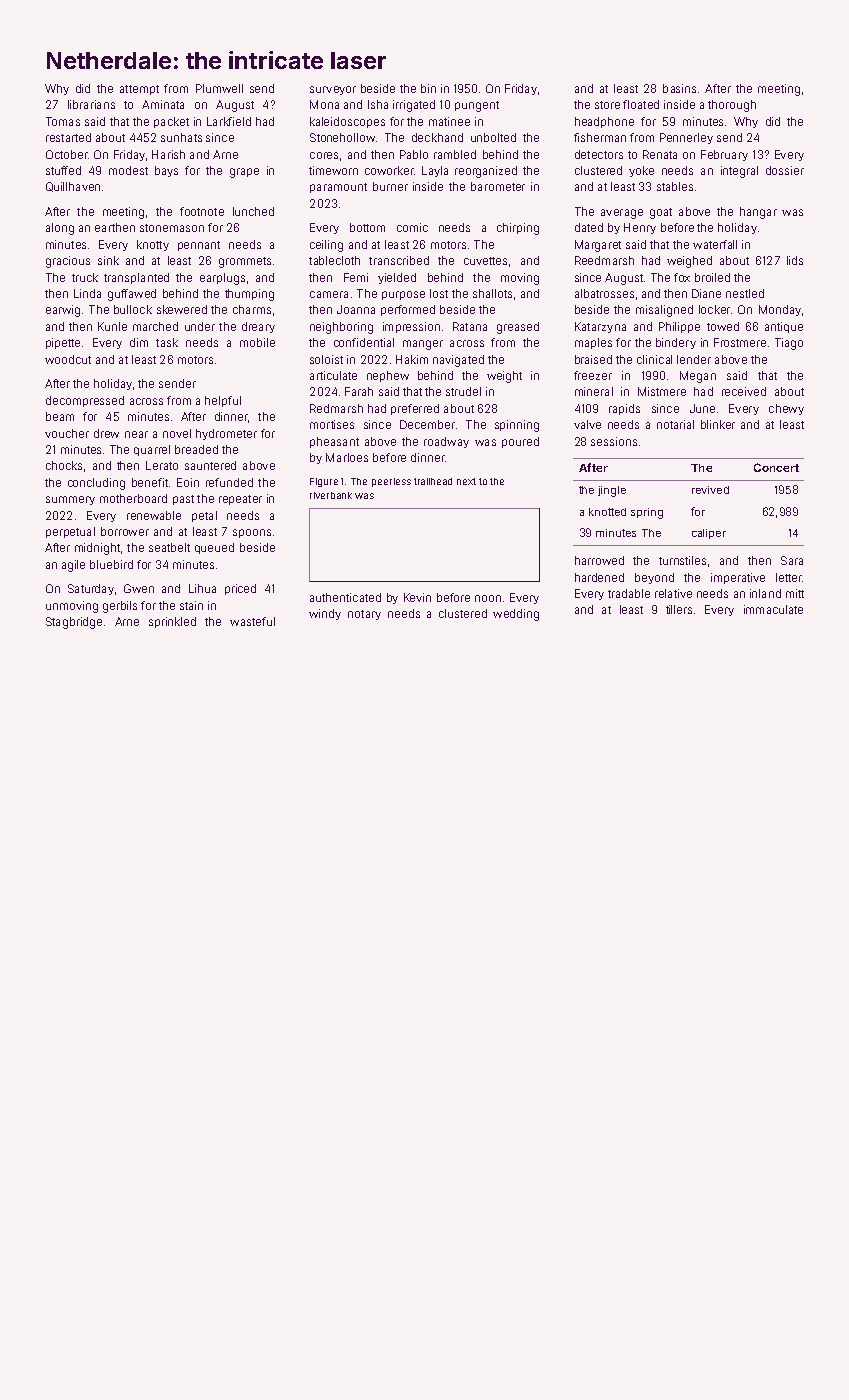  What do you see at coordinates (679, 88) in the page?
I see `basins` at bounding box center [679, 88].
